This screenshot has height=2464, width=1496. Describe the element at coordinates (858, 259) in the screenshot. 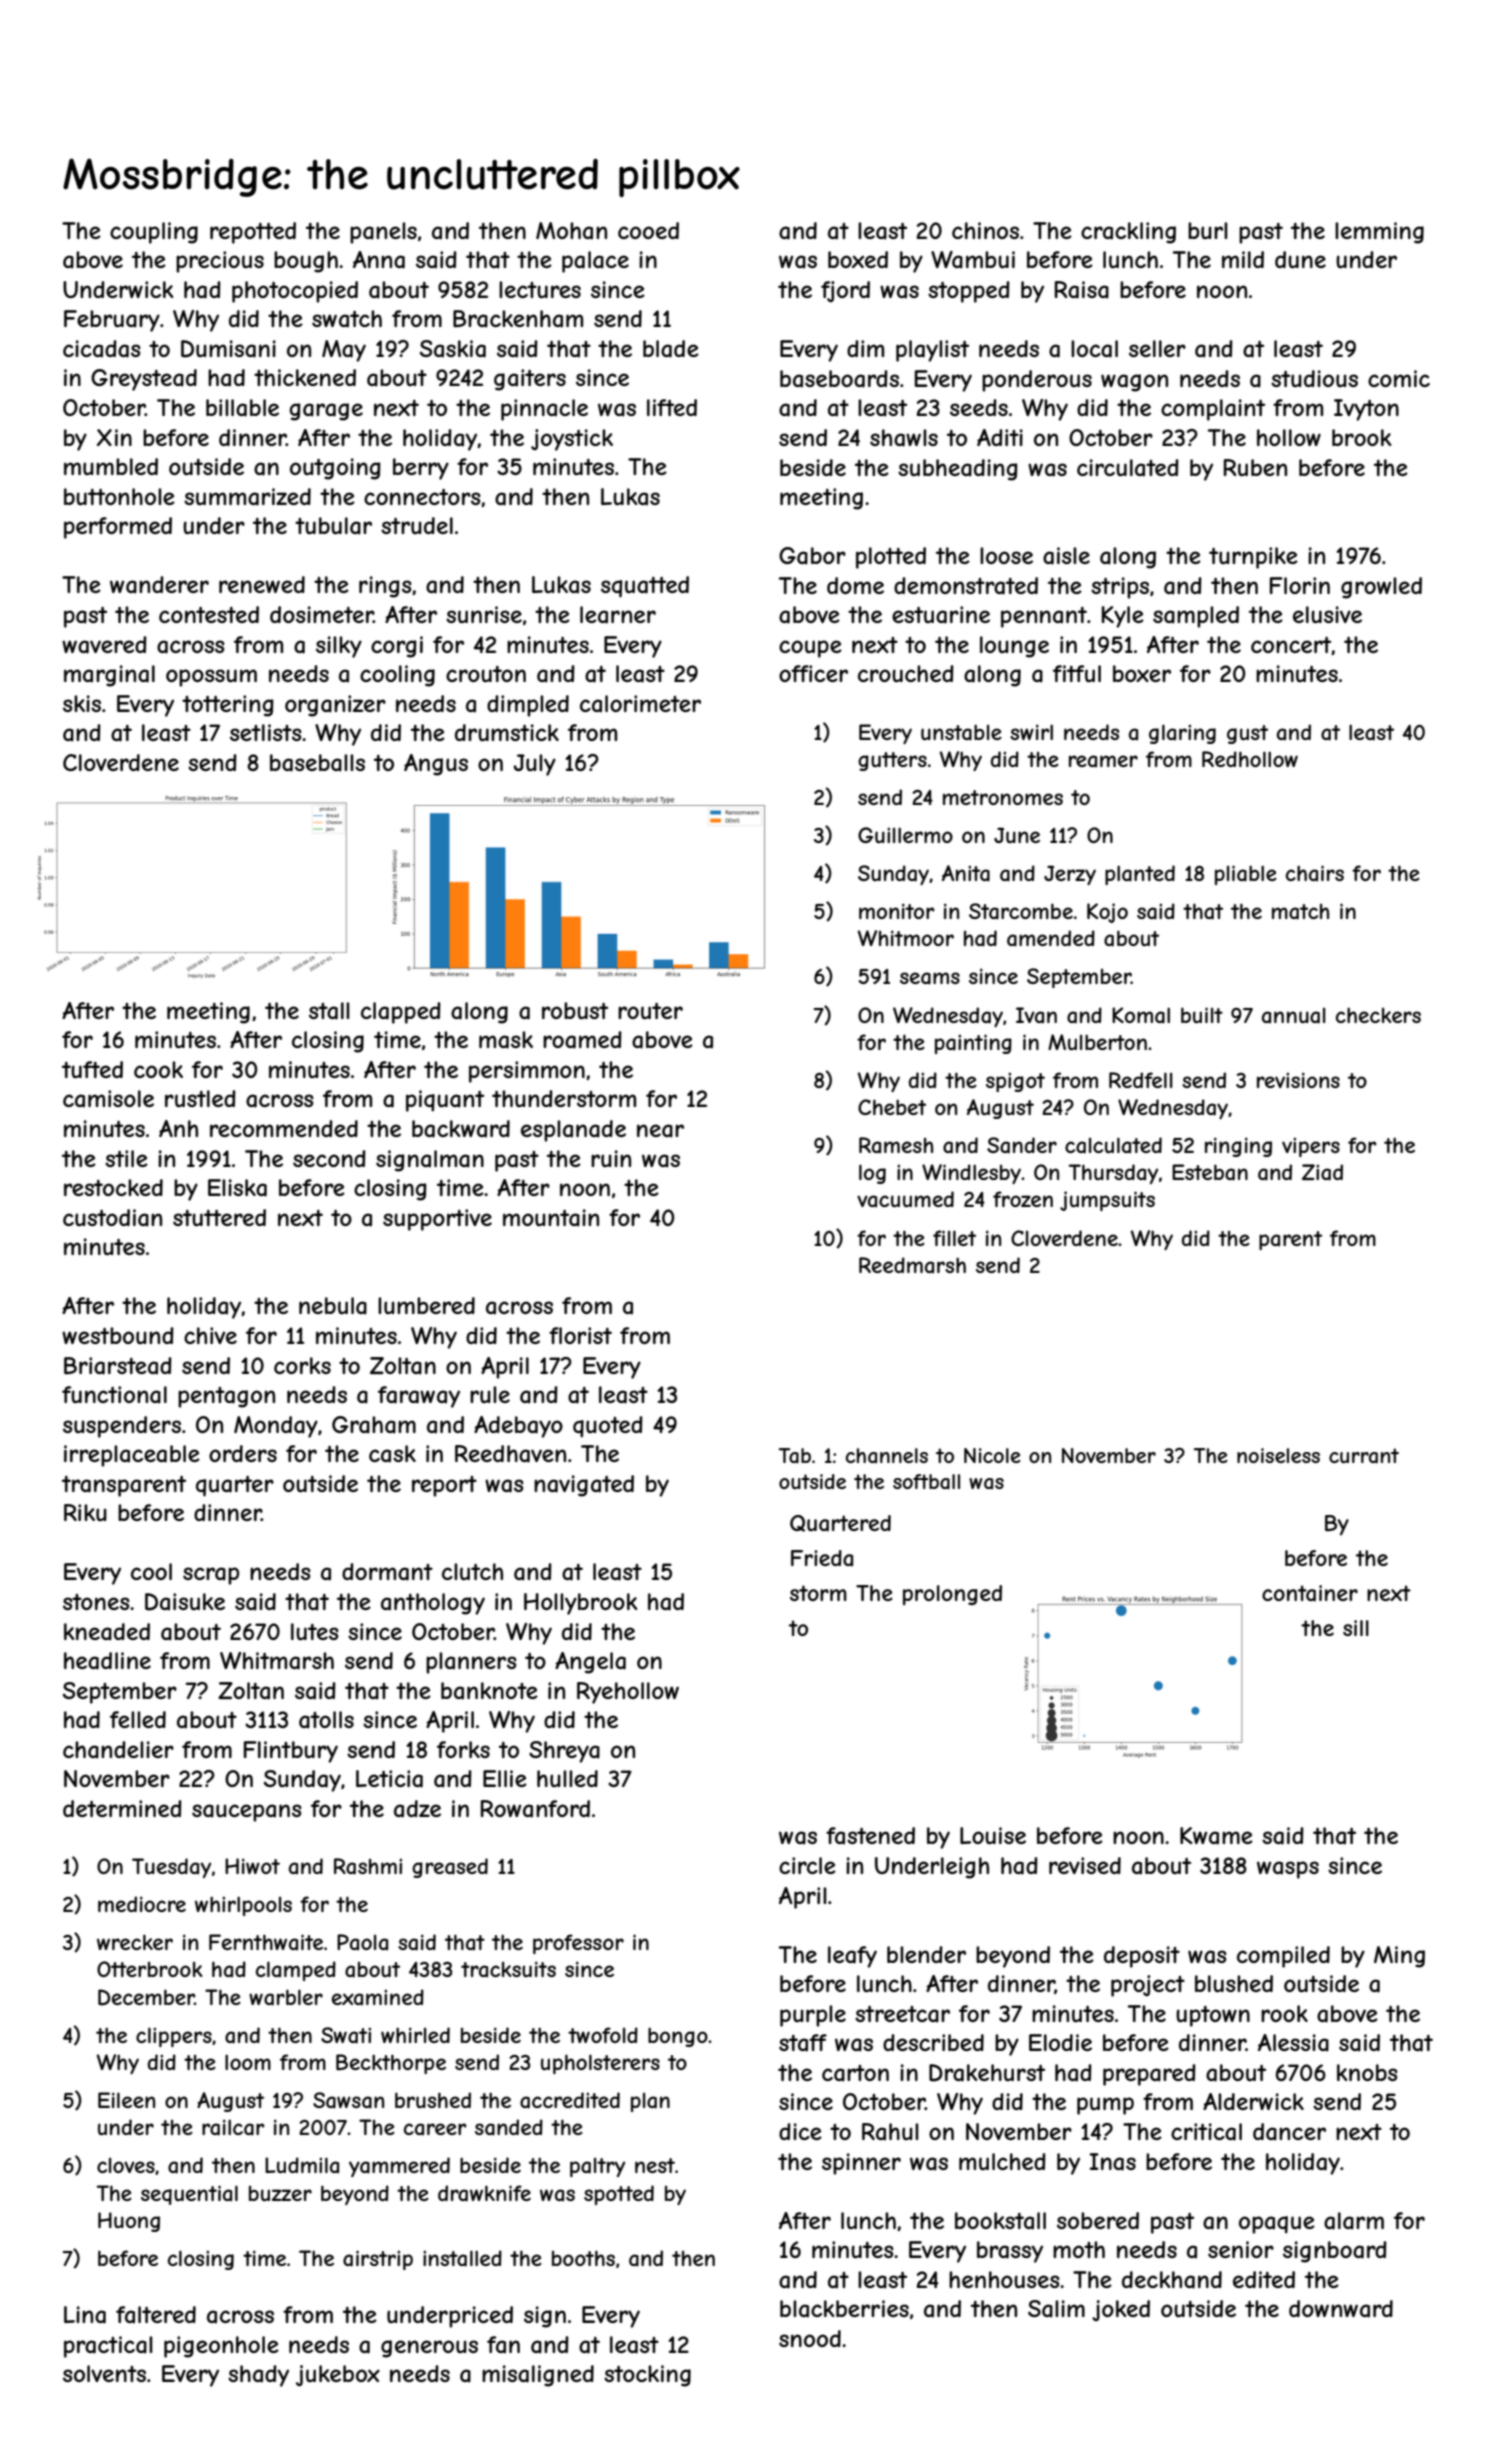

I see `boxed` at that location.
